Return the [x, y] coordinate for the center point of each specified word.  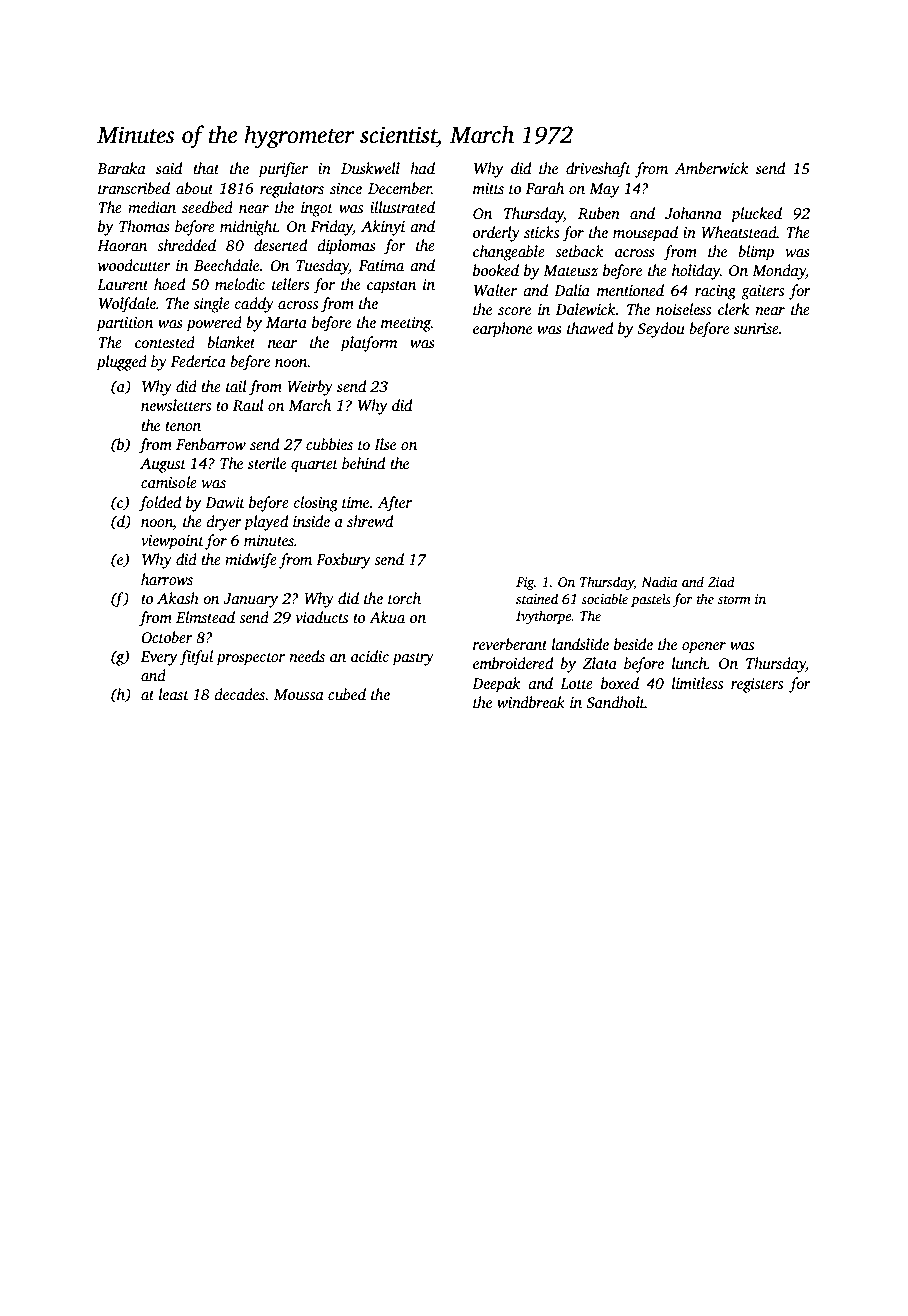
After [395, 504]
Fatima [381, 265]
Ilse [385, 444]
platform [369, 344]
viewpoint [172, 542]
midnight [249, 228]
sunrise [756, 328]
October [167, 637]
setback [579, 251]
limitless [697, 683]
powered [214, 324]
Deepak [496, 685]
